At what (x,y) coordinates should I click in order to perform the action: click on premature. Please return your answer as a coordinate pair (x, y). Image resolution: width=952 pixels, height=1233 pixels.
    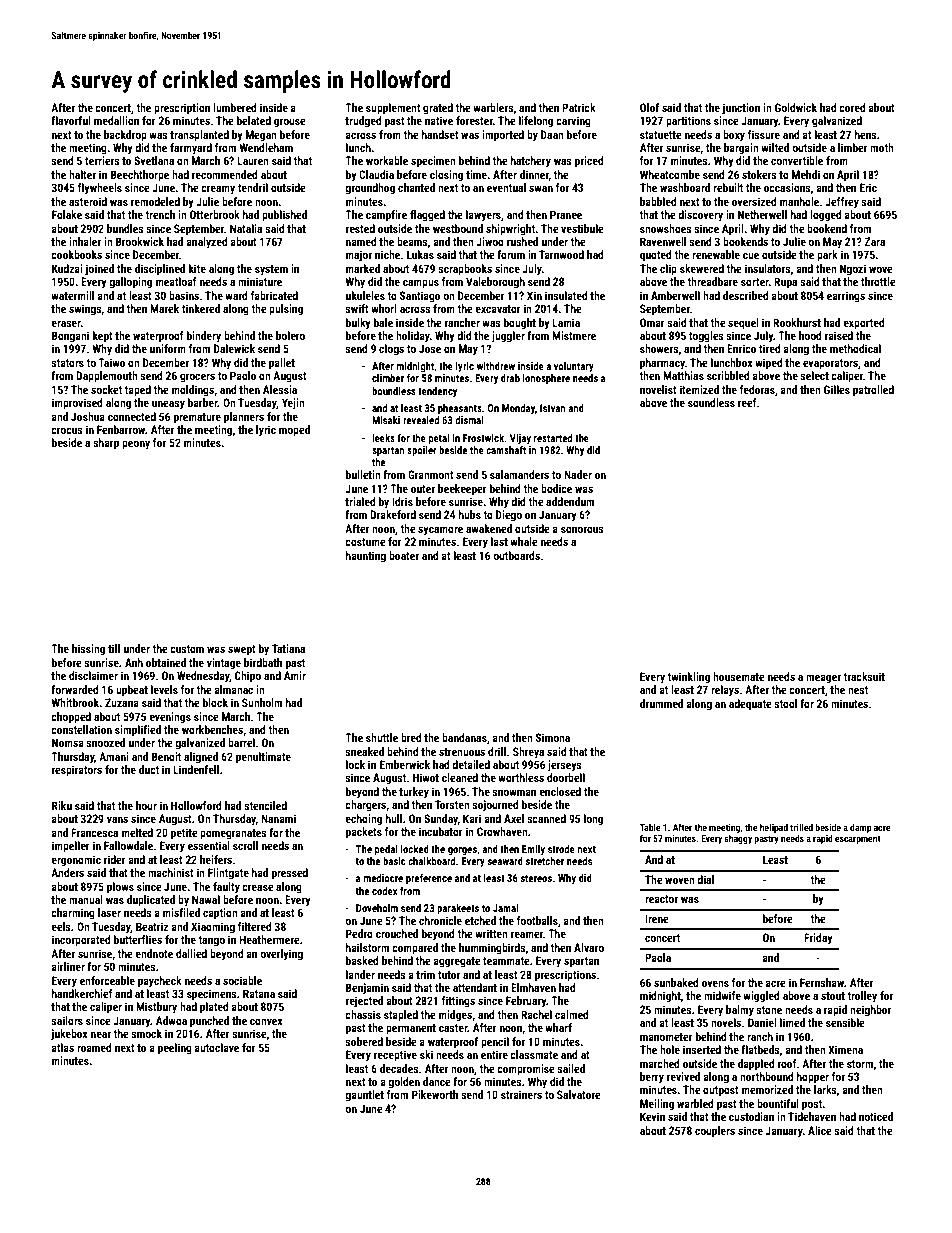
    Looking at the image, I should click on (197, 418).
